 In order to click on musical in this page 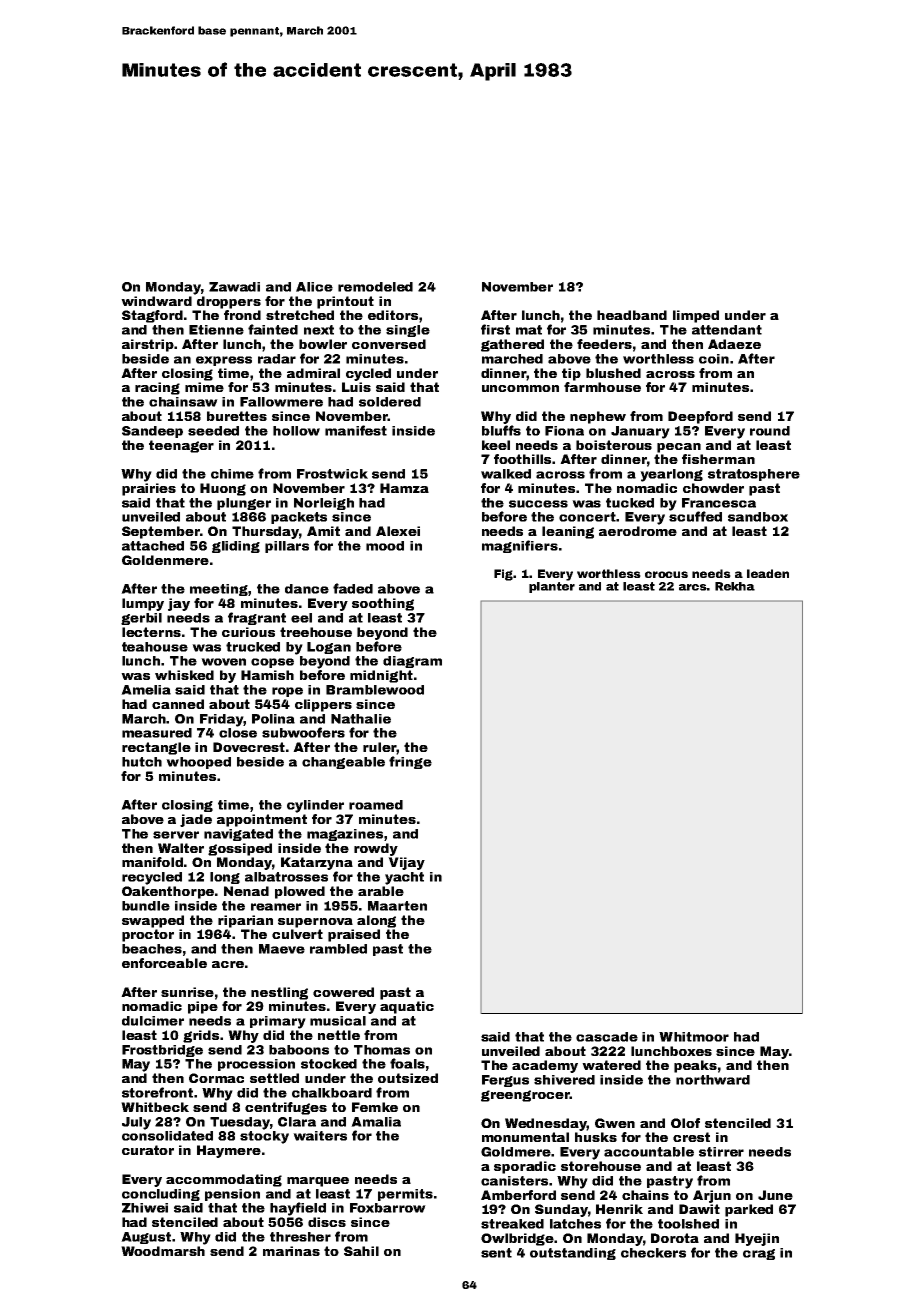, I will do `click(338, 1021)`.
